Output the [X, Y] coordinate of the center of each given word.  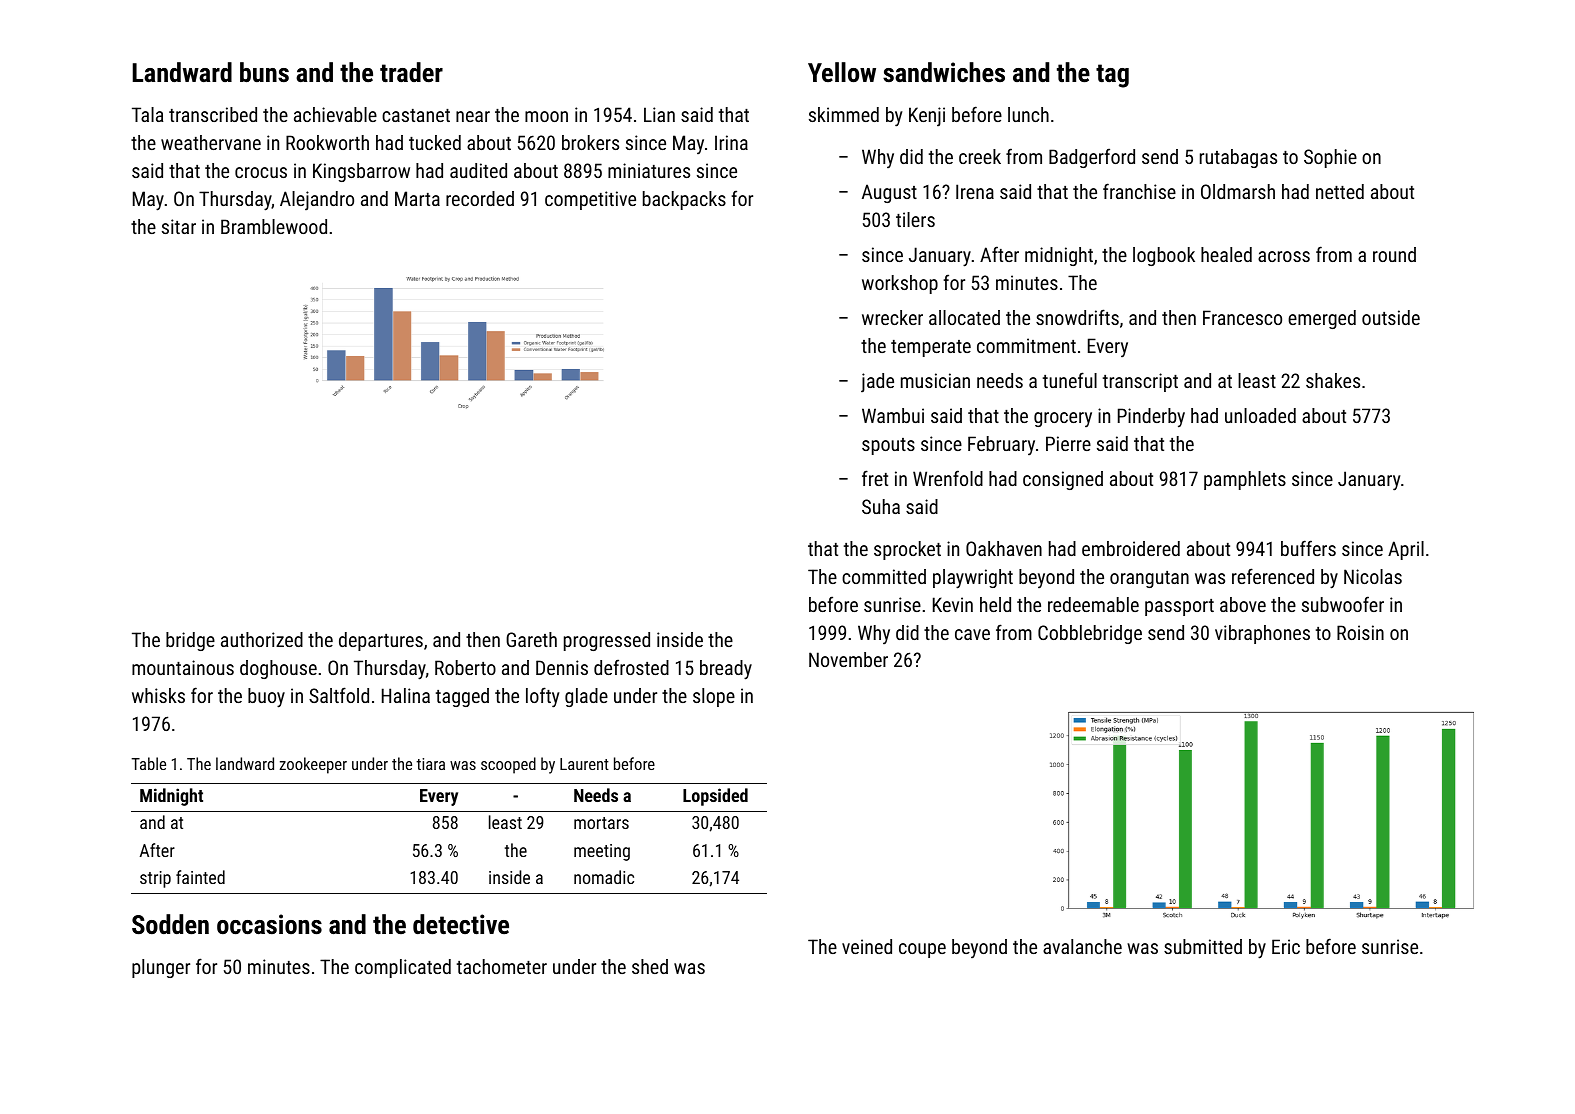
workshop [900, 284]
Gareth [531, 639]
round [1394, 254]
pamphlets [1245, 480]
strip [155, 879]
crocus [261, 172]
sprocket [907, 550]
